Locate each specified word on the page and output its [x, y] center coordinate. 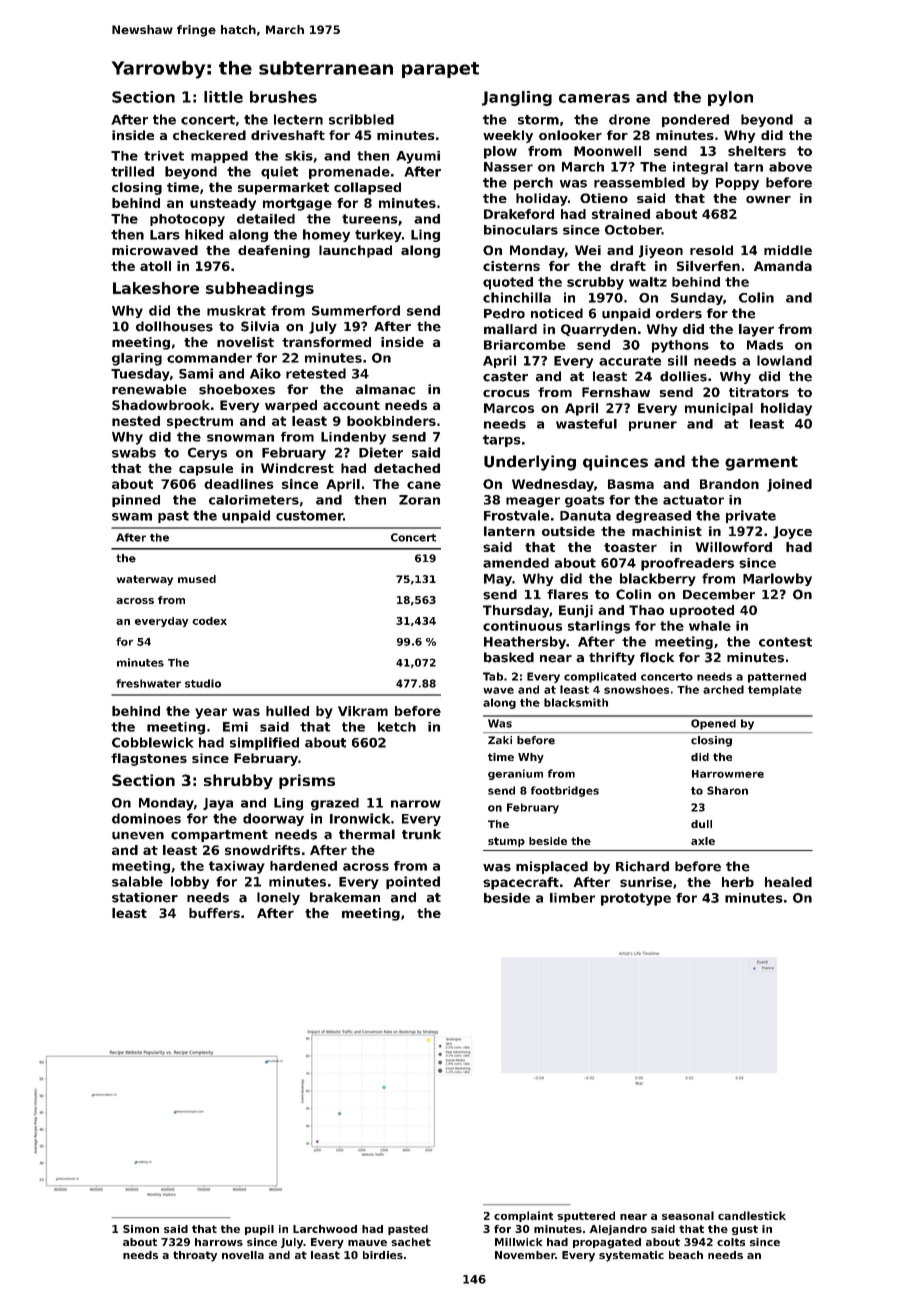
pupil [259, 1230]
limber [572, 898]
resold [711, 250]
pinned [136, 501]
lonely [278, 898]
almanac [385, 389]
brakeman [345, 897]
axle [703, 841]
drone [629, 119]
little [223, 97]
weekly [508, 136]
